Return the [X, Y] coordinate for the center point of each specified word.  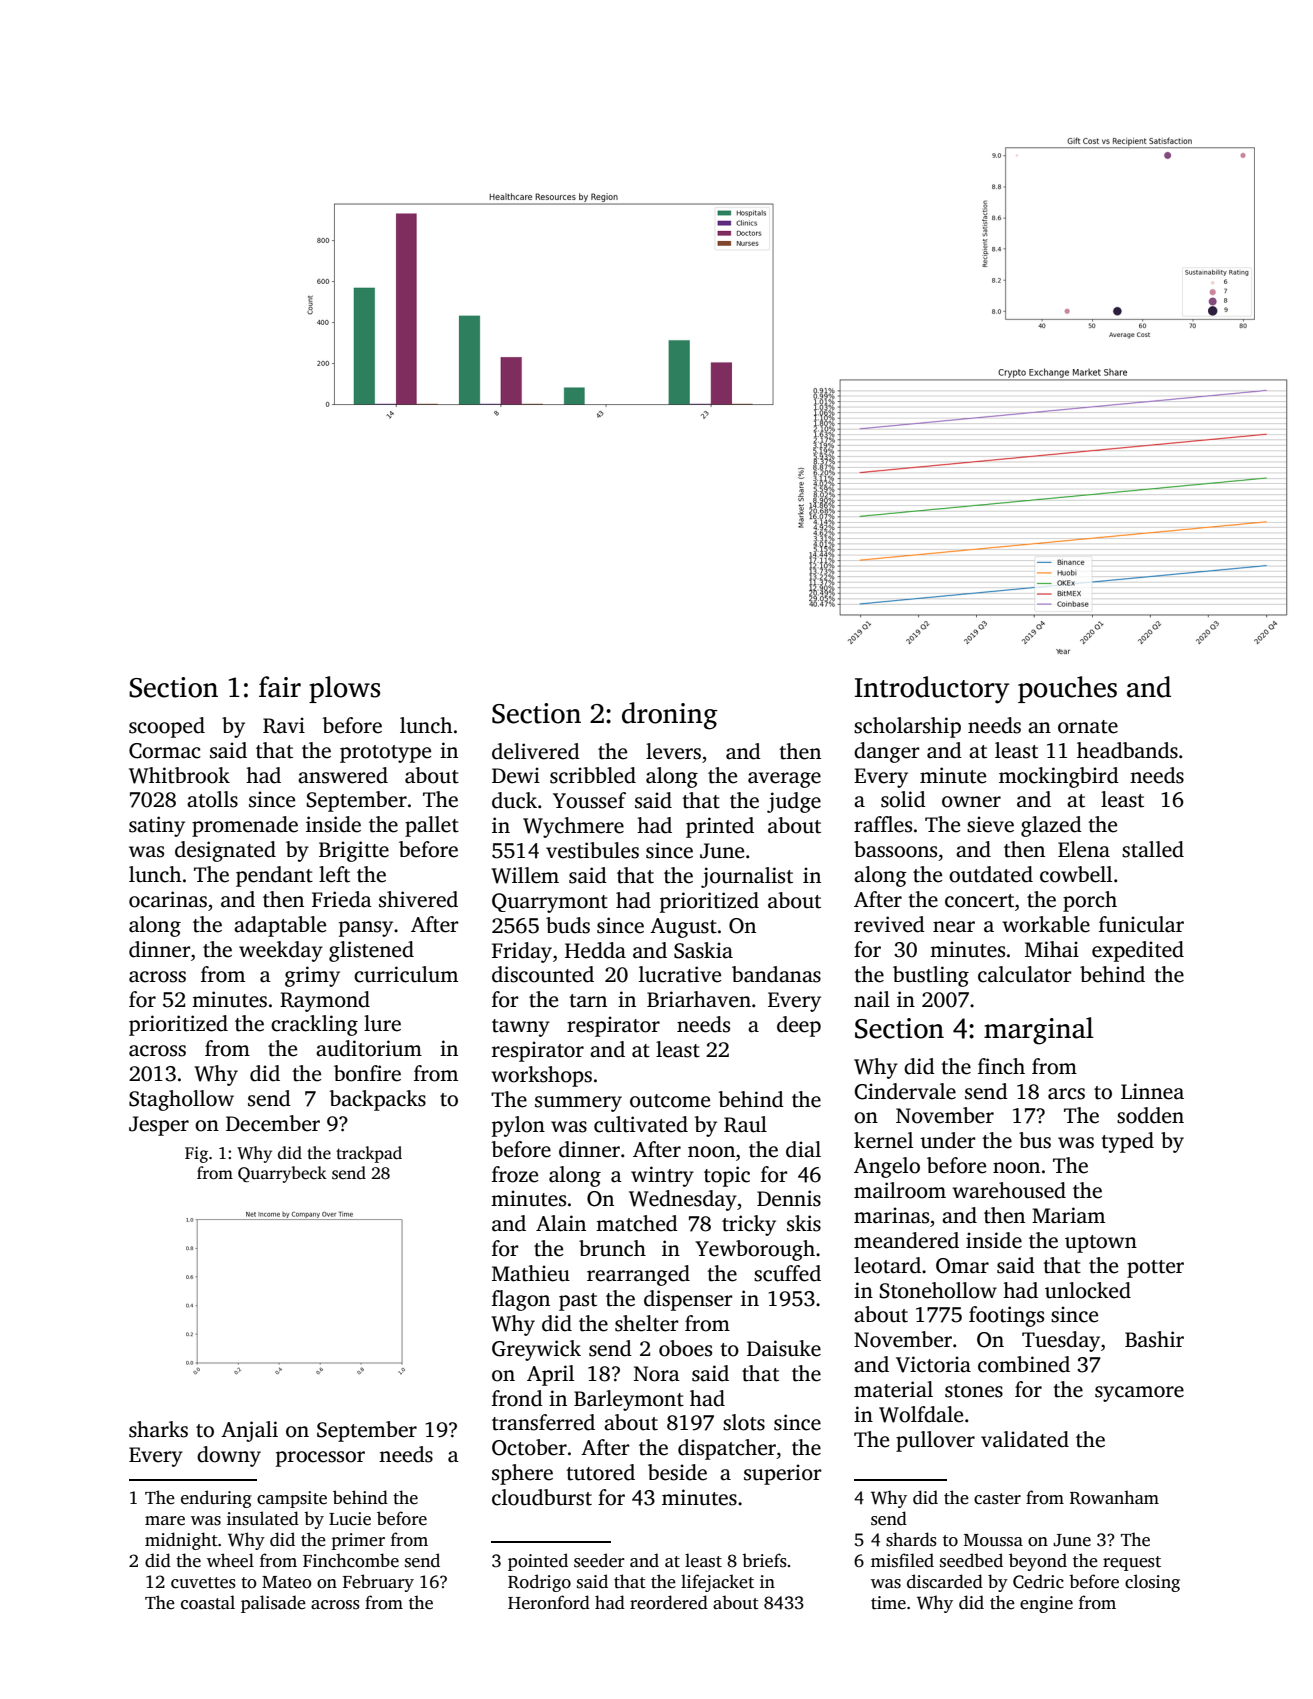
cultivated [641, 1124]
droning [670, 716]
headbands [1127, 750]
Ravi [284, 725]
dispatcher [727, 1449]
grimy [312, 976]
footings [1006, 1316]
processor [320, 1459]
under [948, 1140]
